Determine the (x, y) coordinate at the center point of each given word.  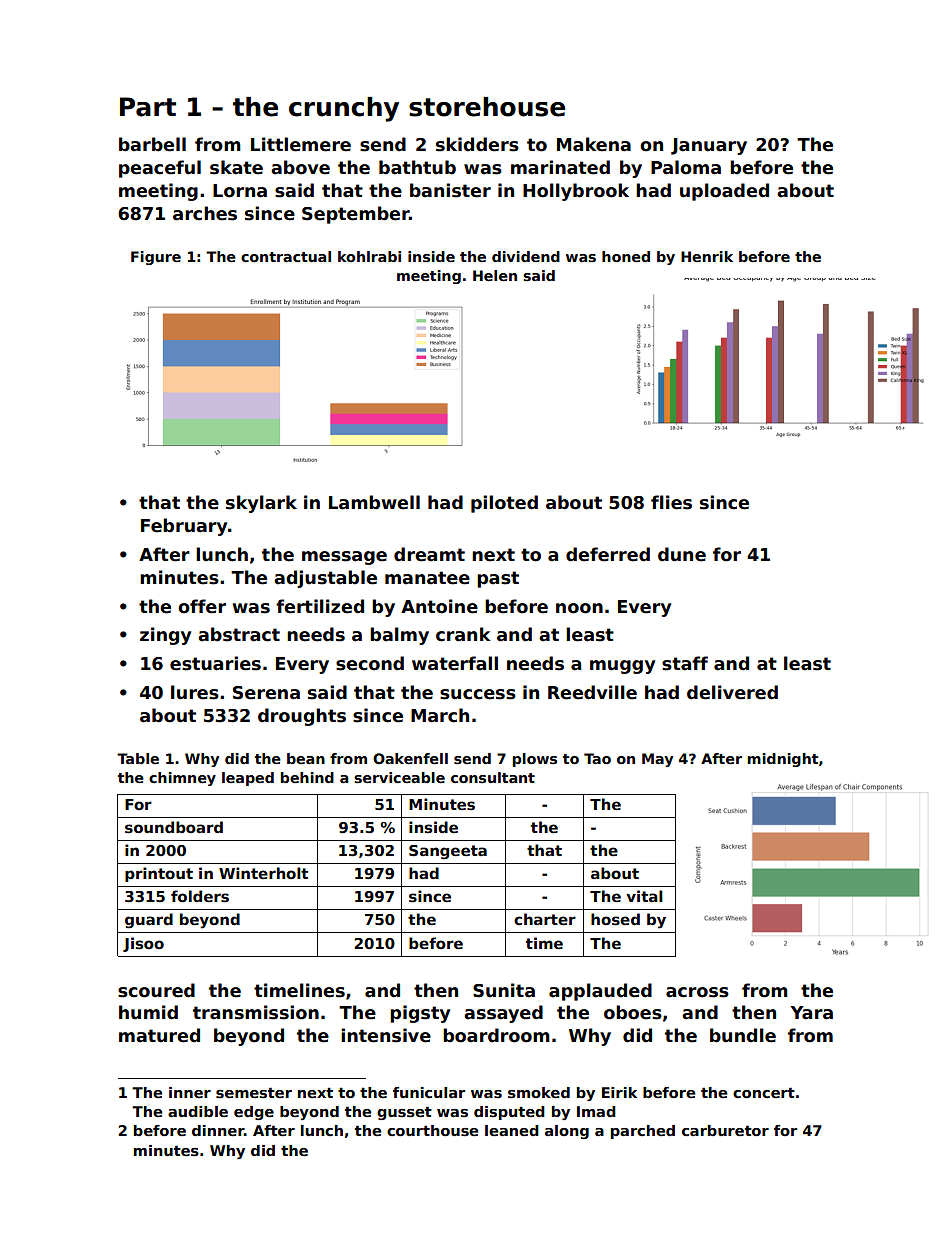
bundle (743, 1035)
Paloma (686, 167)
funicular (429, 1092)
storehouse (487, 107)
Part (148, 107)
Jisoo (143, 944)
